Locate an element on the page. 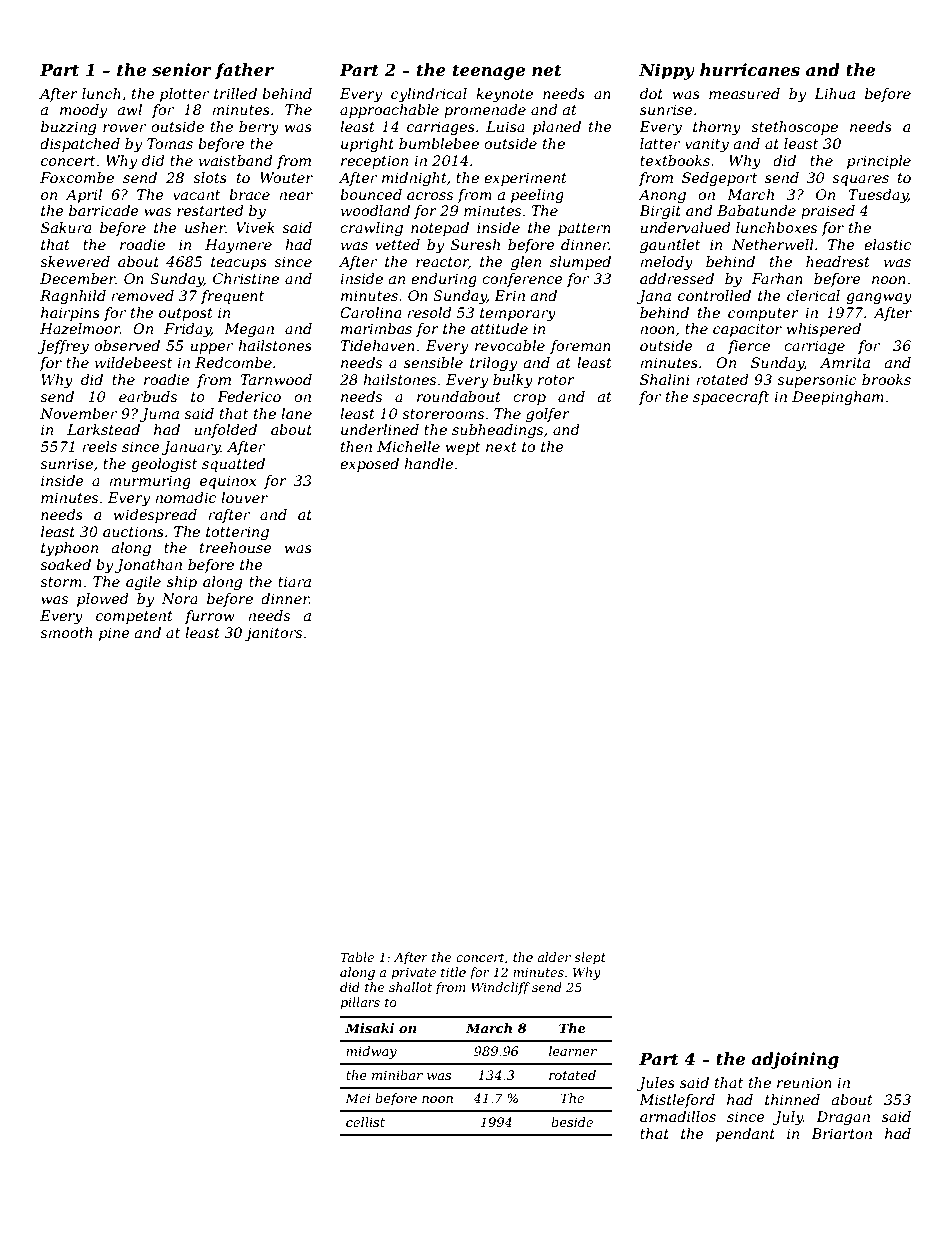 The height and width of the page is (1233, 952). crop is located at coordinates (529, 399).
